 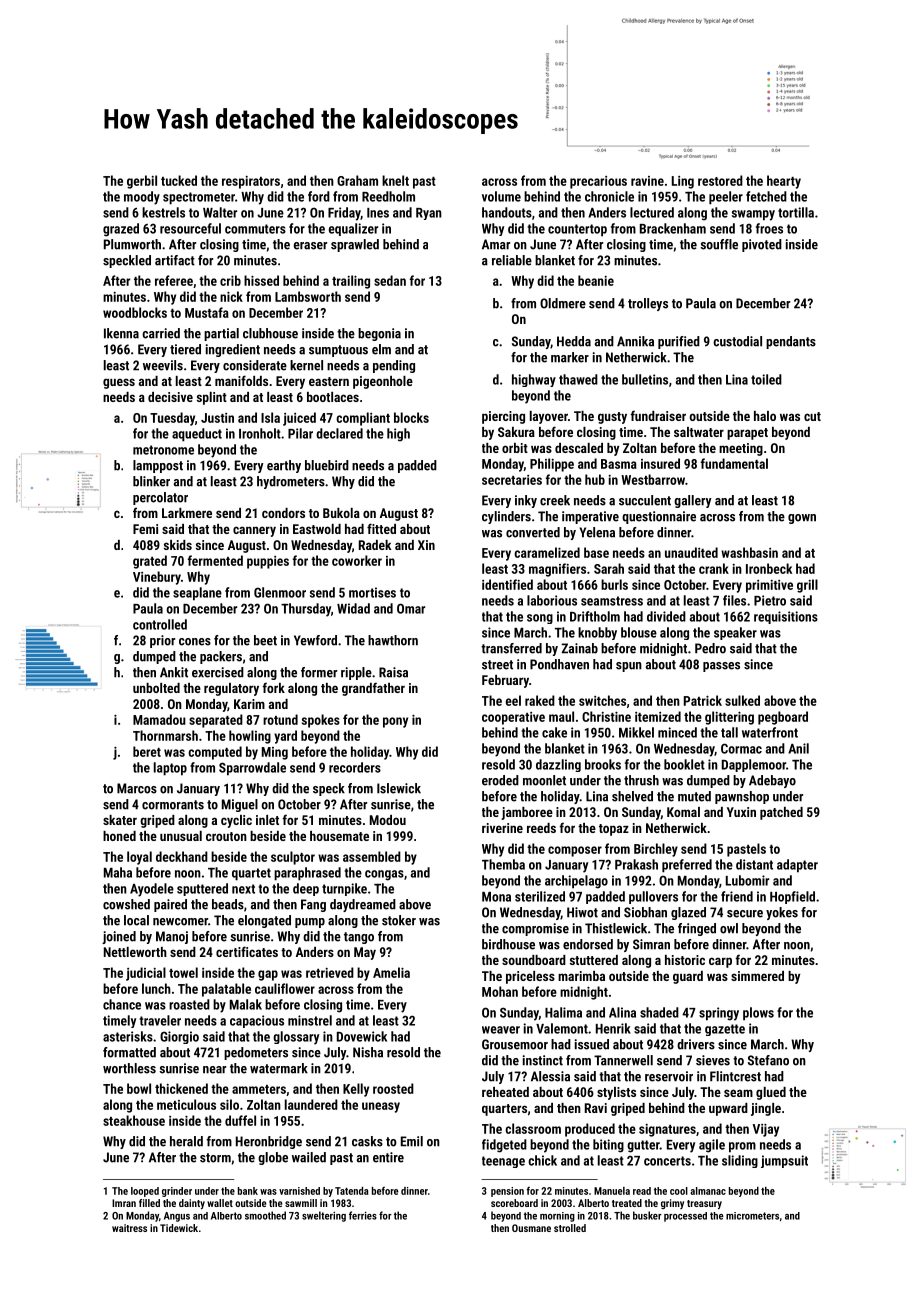 I want to click on Lubomir, so click(x=747, y=880).
